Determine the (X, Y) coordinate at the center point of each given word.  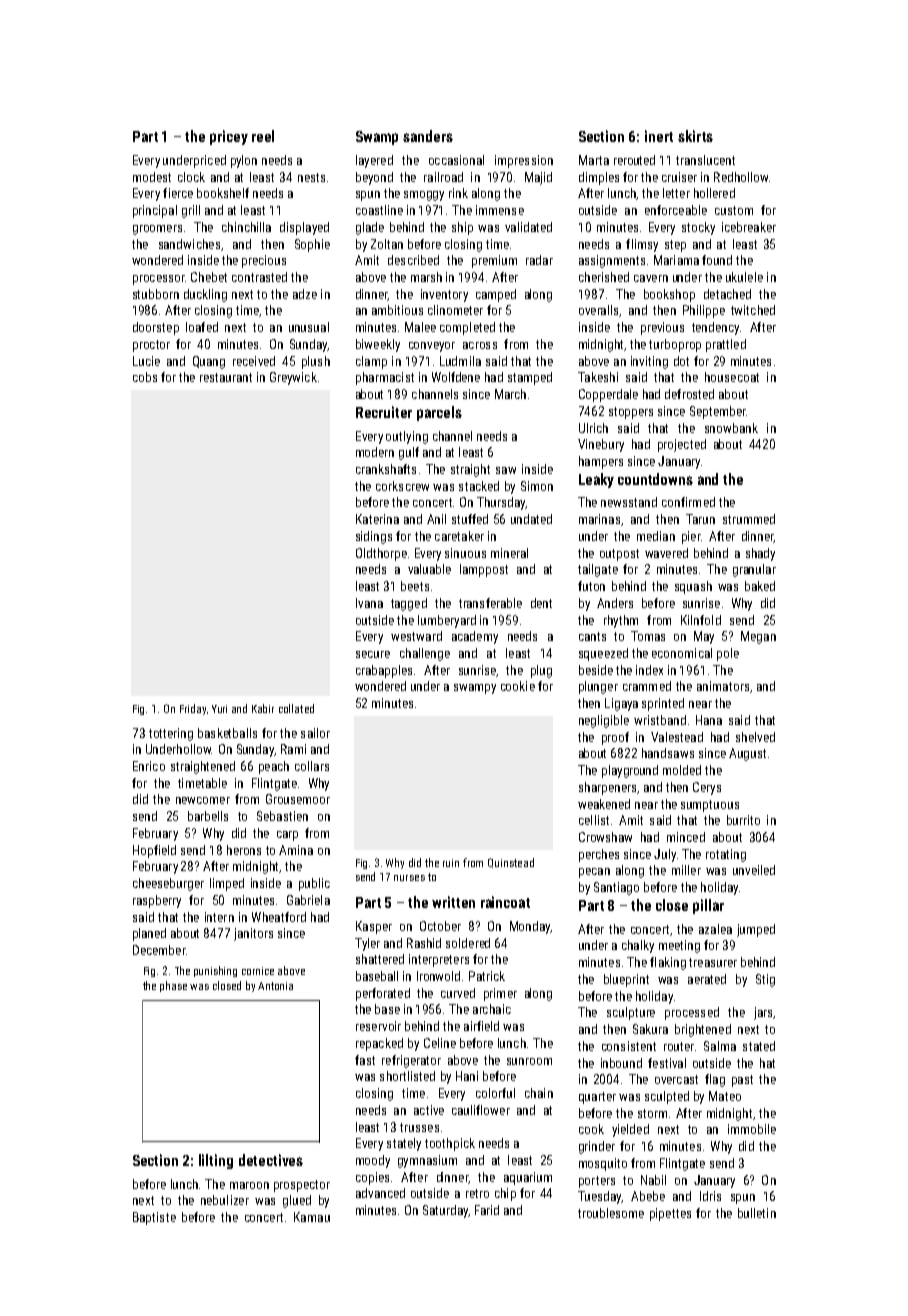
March (510, 394)
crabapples (384, 671)
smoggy (424, 196)
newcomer (203, 800)
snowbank (731, 428)
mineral (509, 553)
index (649, 670)
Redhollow (741, 177)
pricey (229, 137)
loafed (202, 327)
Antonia (275, 986)
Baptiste (154, 1218)
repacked (379, 1044)
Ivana (369, 603)
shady (760, 554)
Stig (765, 980)
